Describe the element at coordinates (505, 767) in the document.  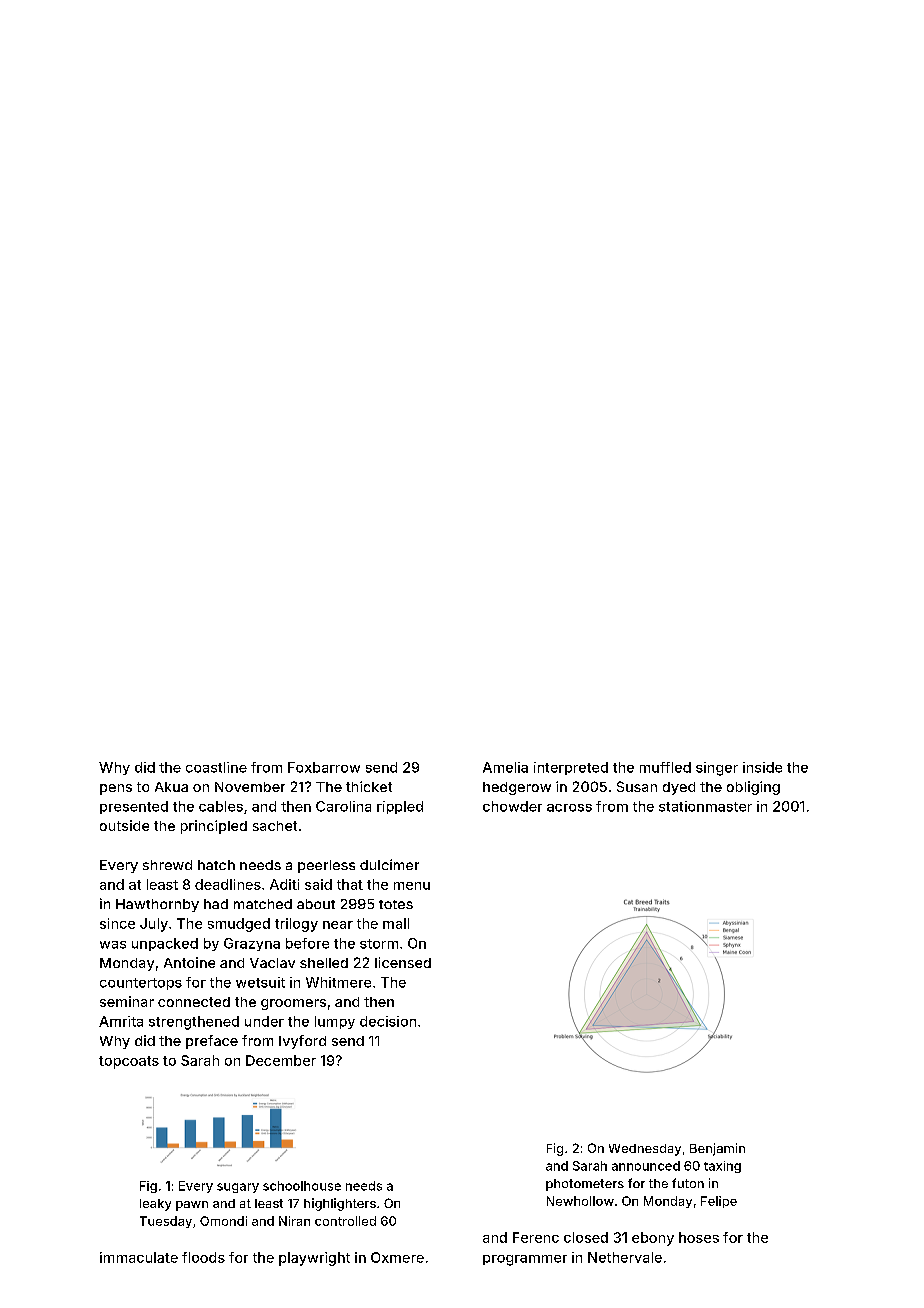
I see `Amelia` at that location.
